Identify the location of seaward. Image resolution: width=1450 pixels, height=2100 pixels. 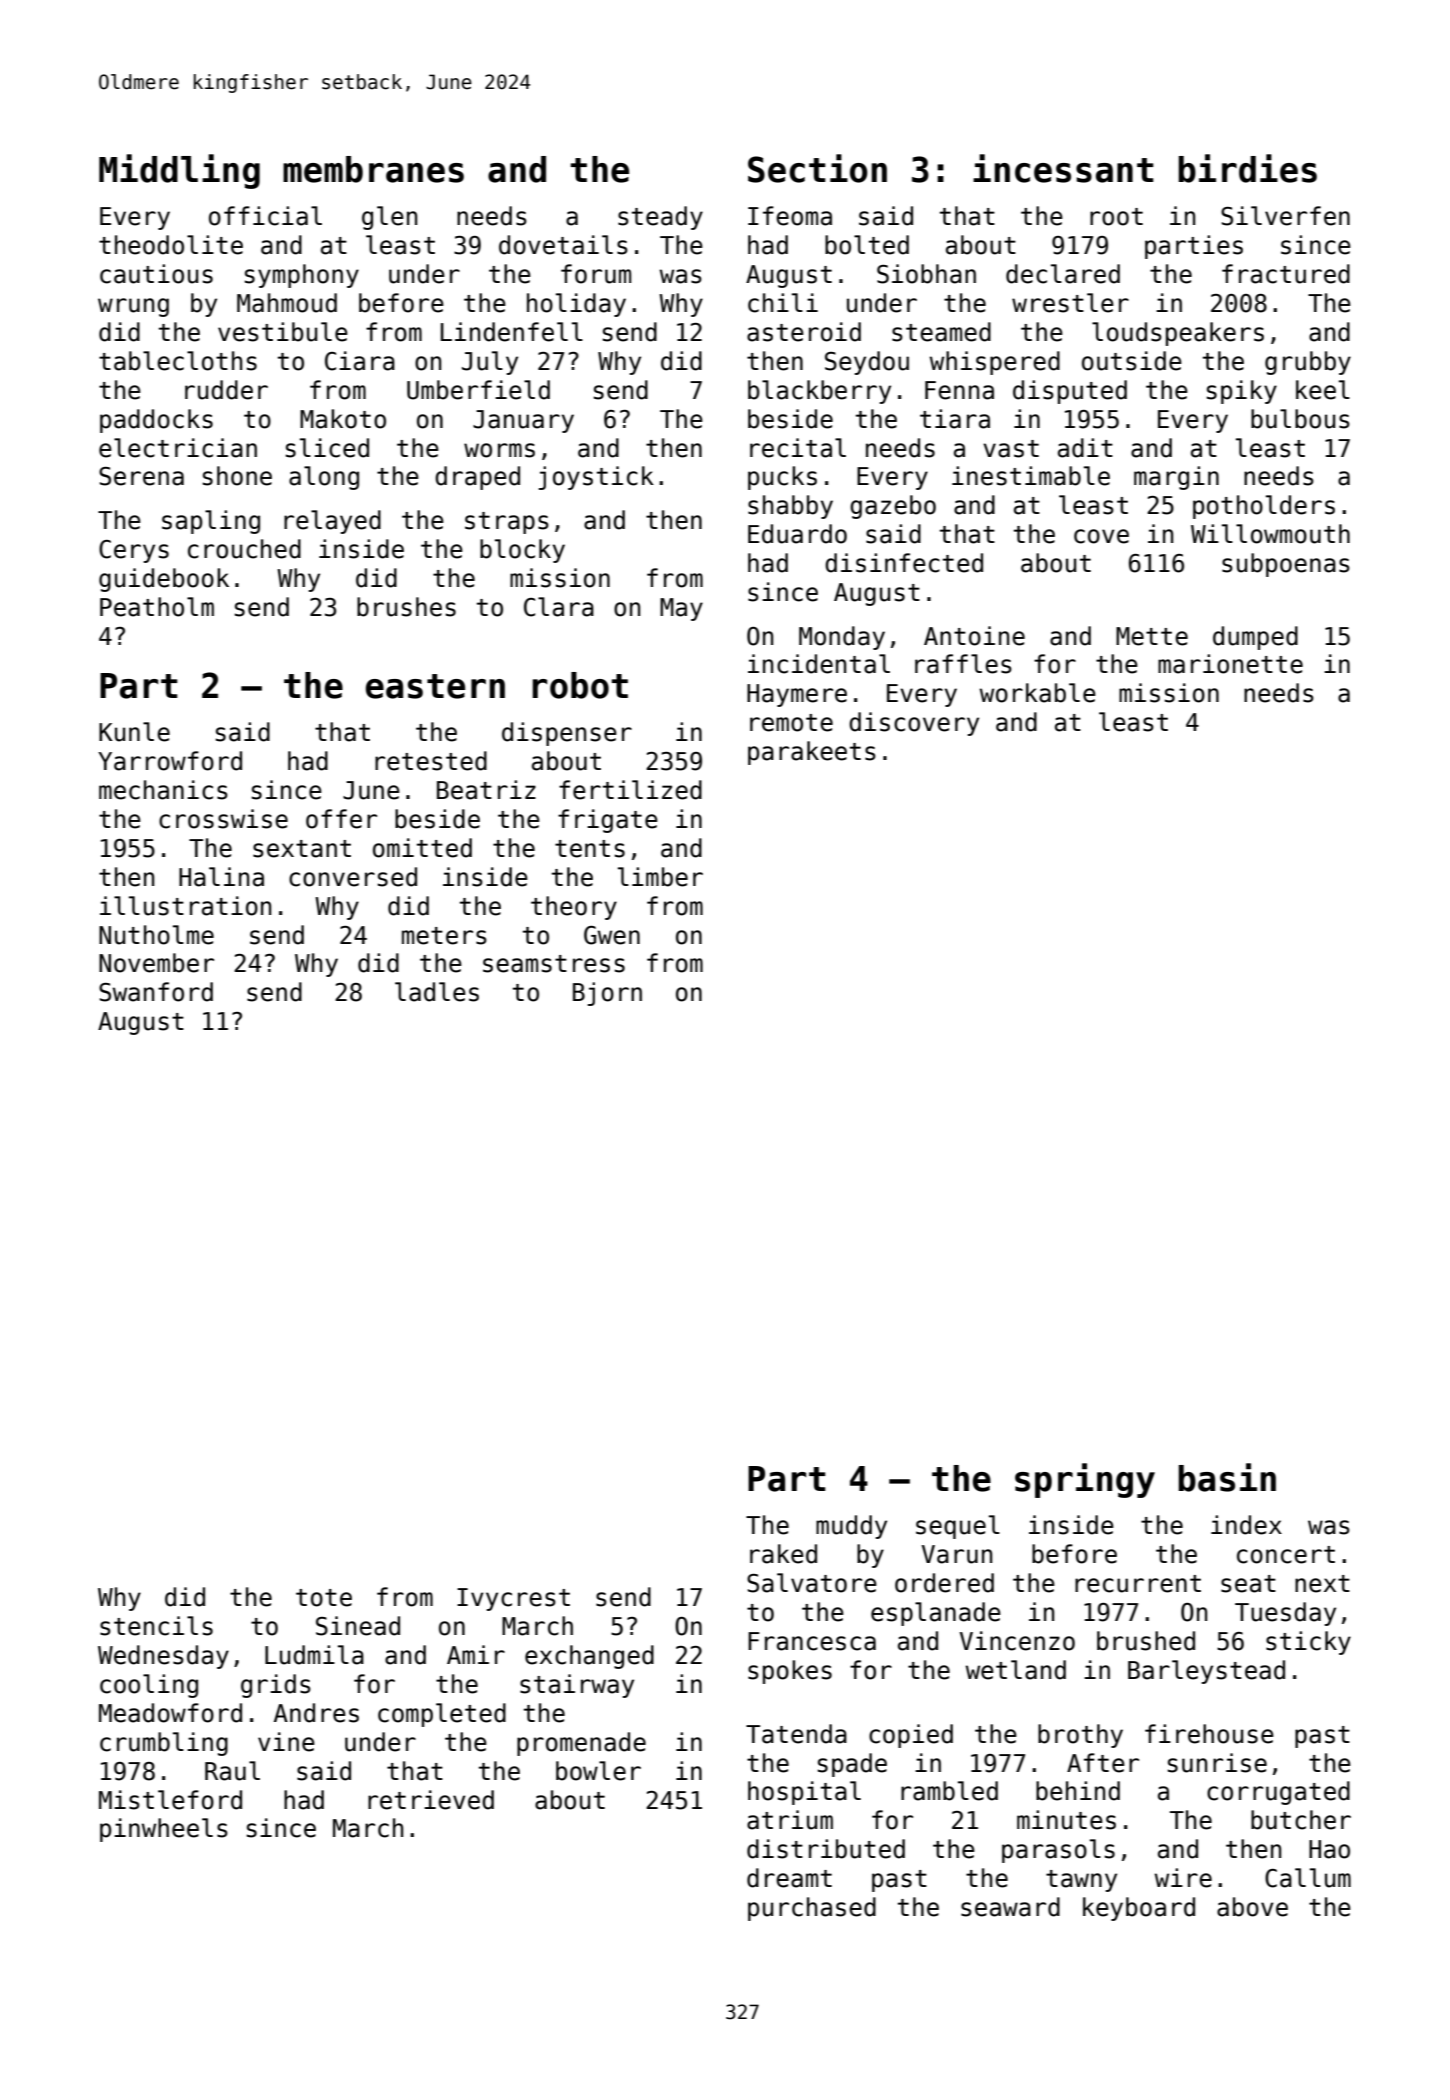
(1010, 1907).
